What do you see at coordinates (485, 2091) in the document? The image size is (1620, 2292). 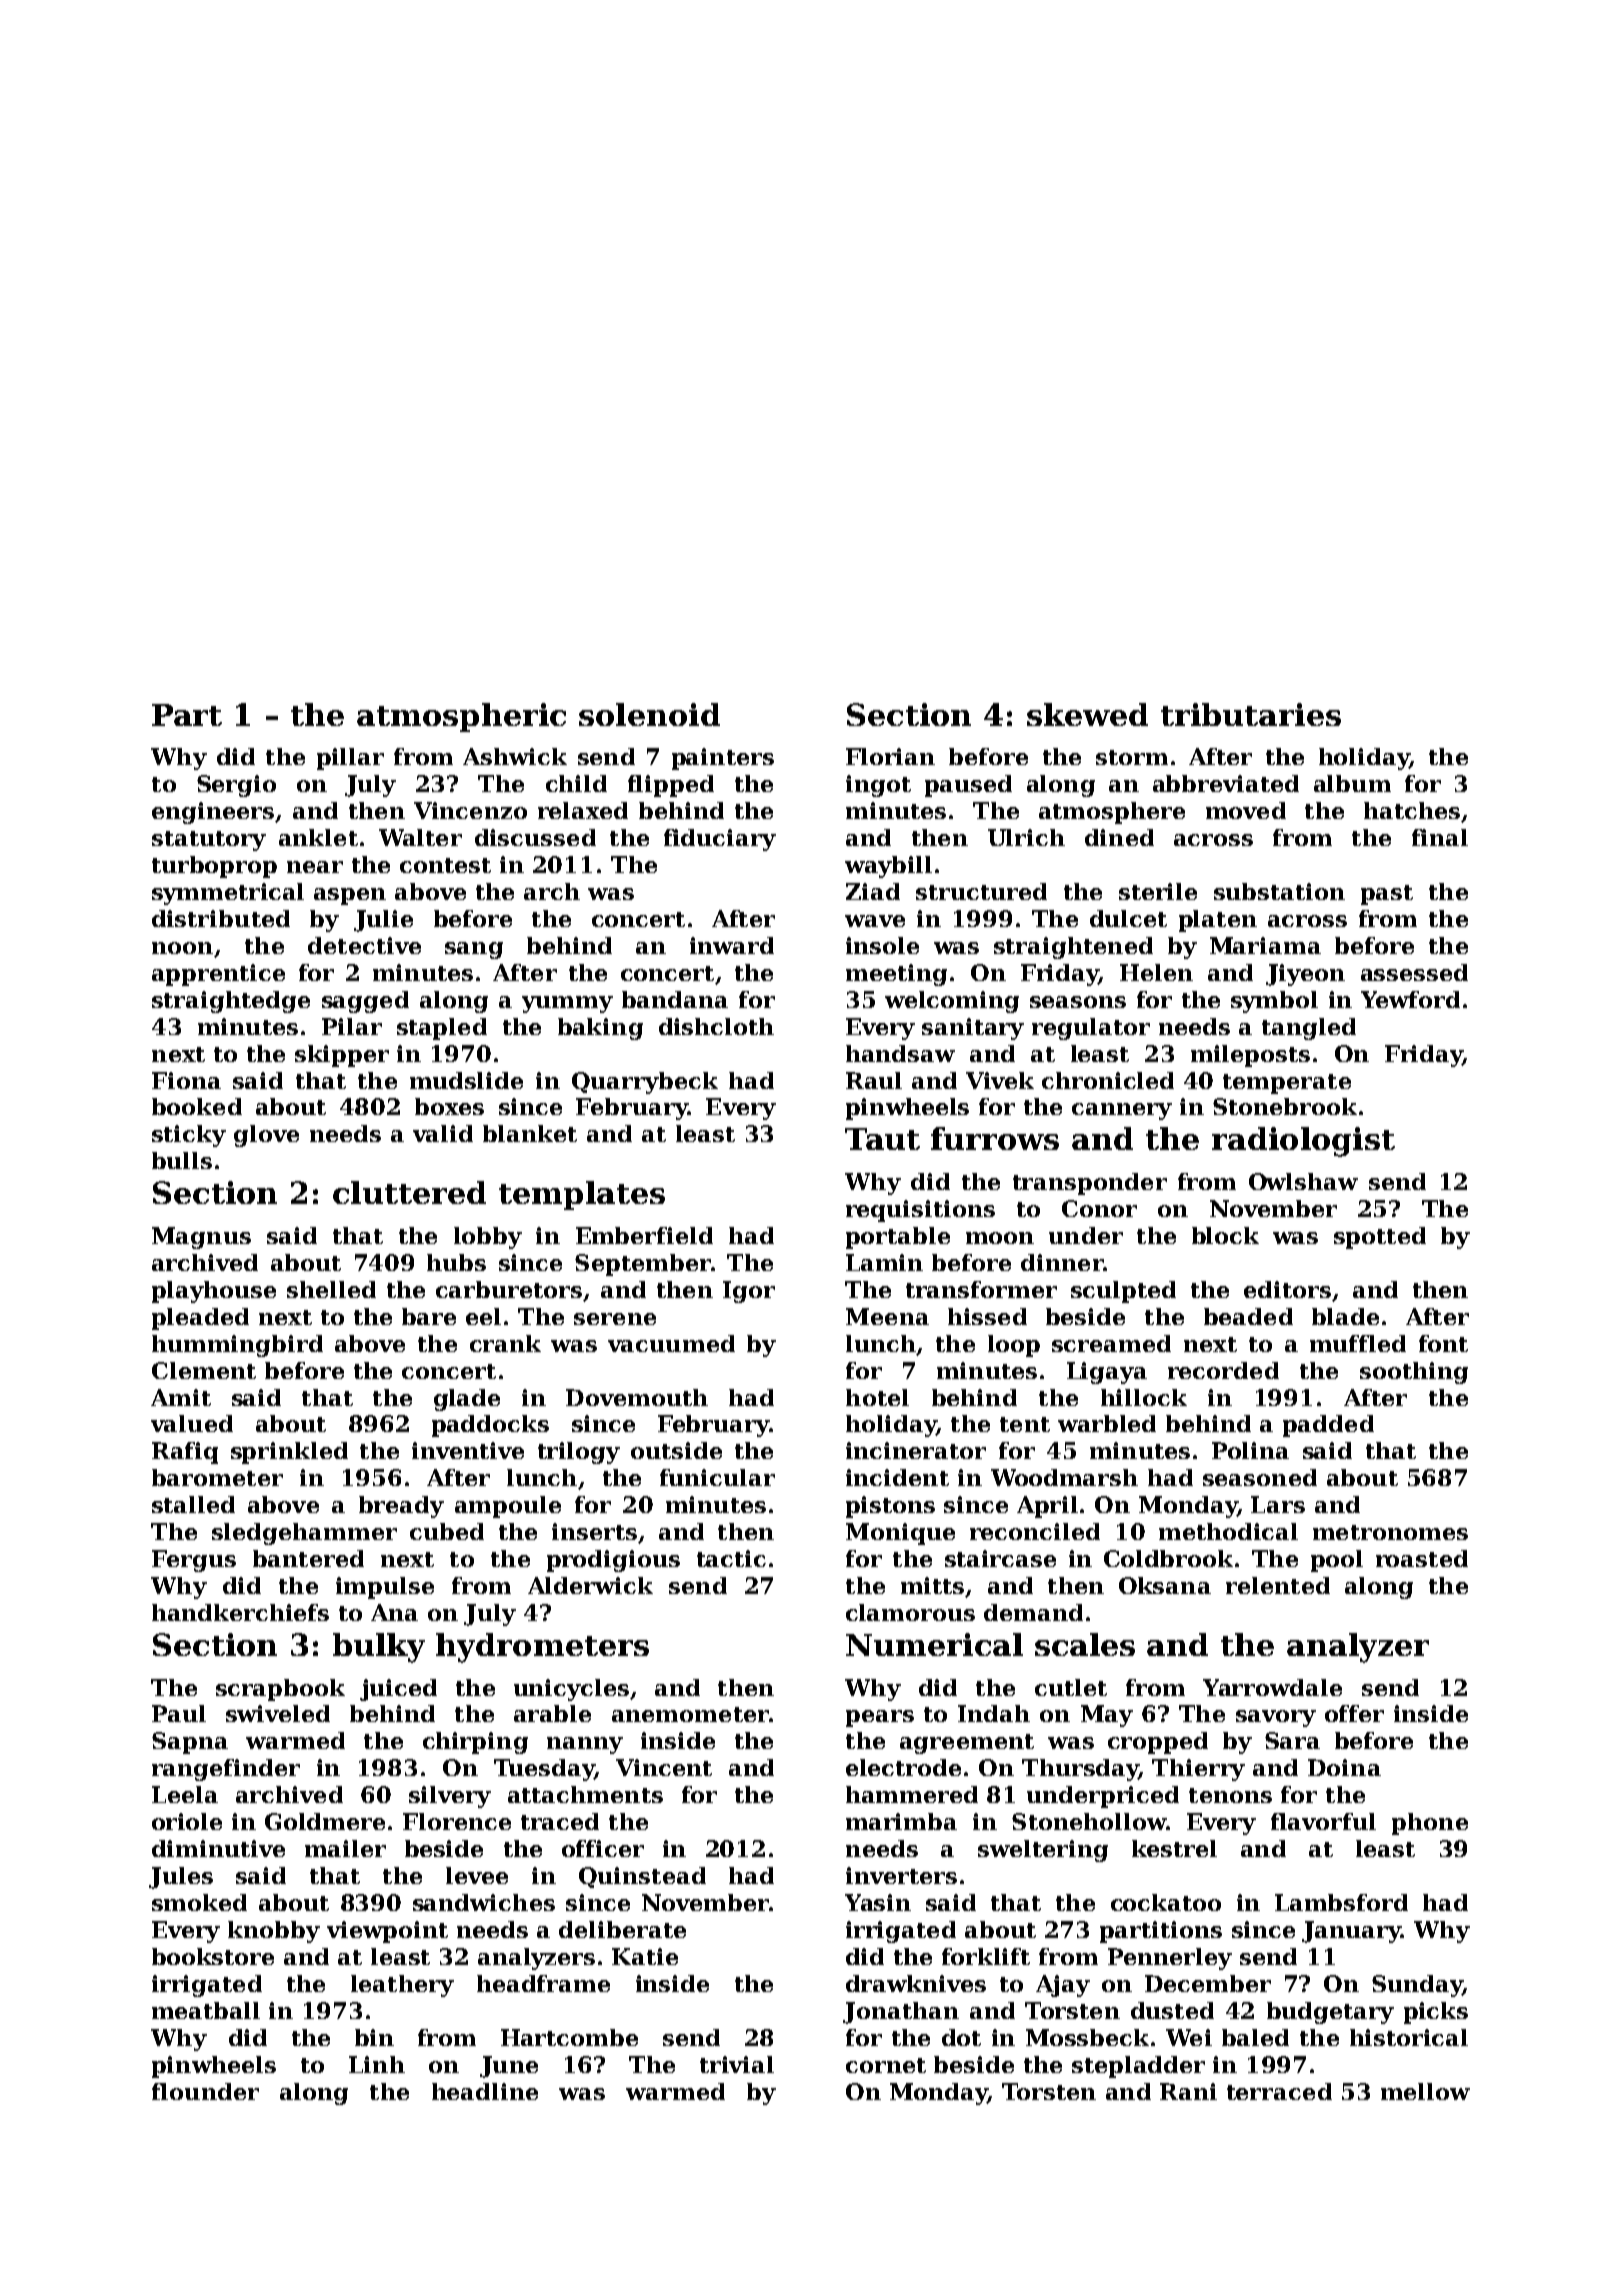 I see `headline` at bounding box center [485, 2091].
